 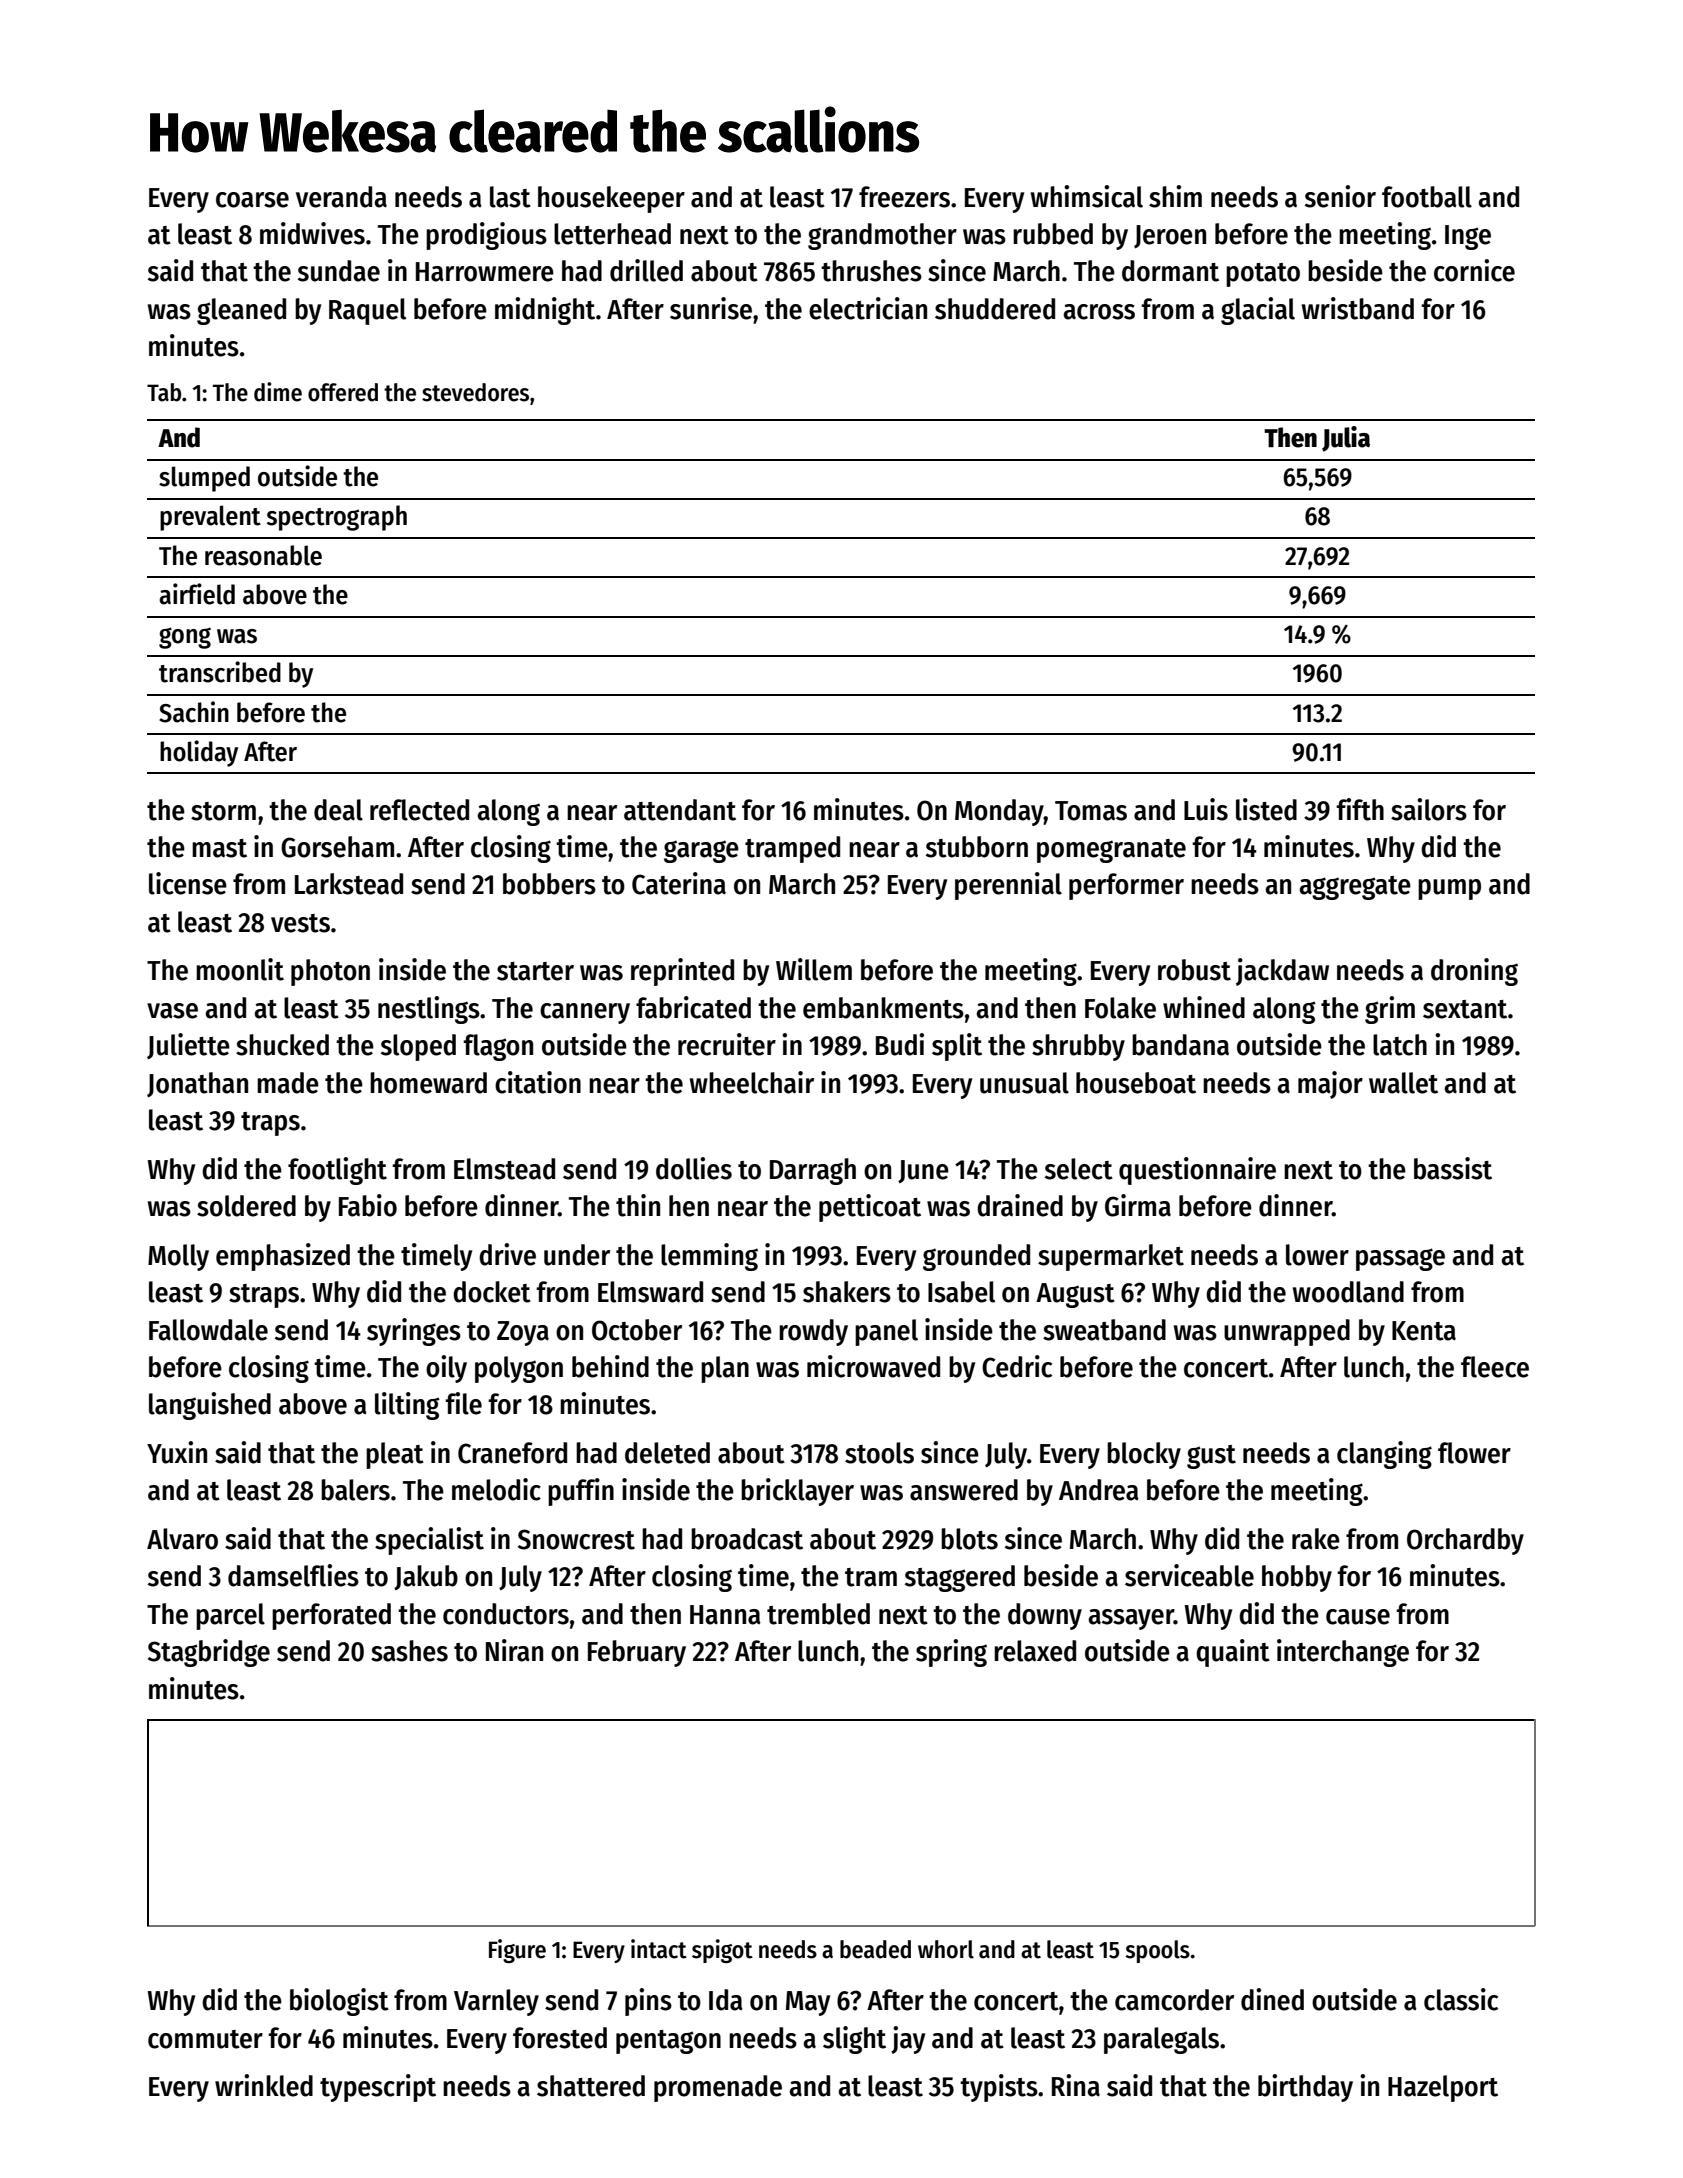 I want to click on midwives, so click(x=312, y=233).
